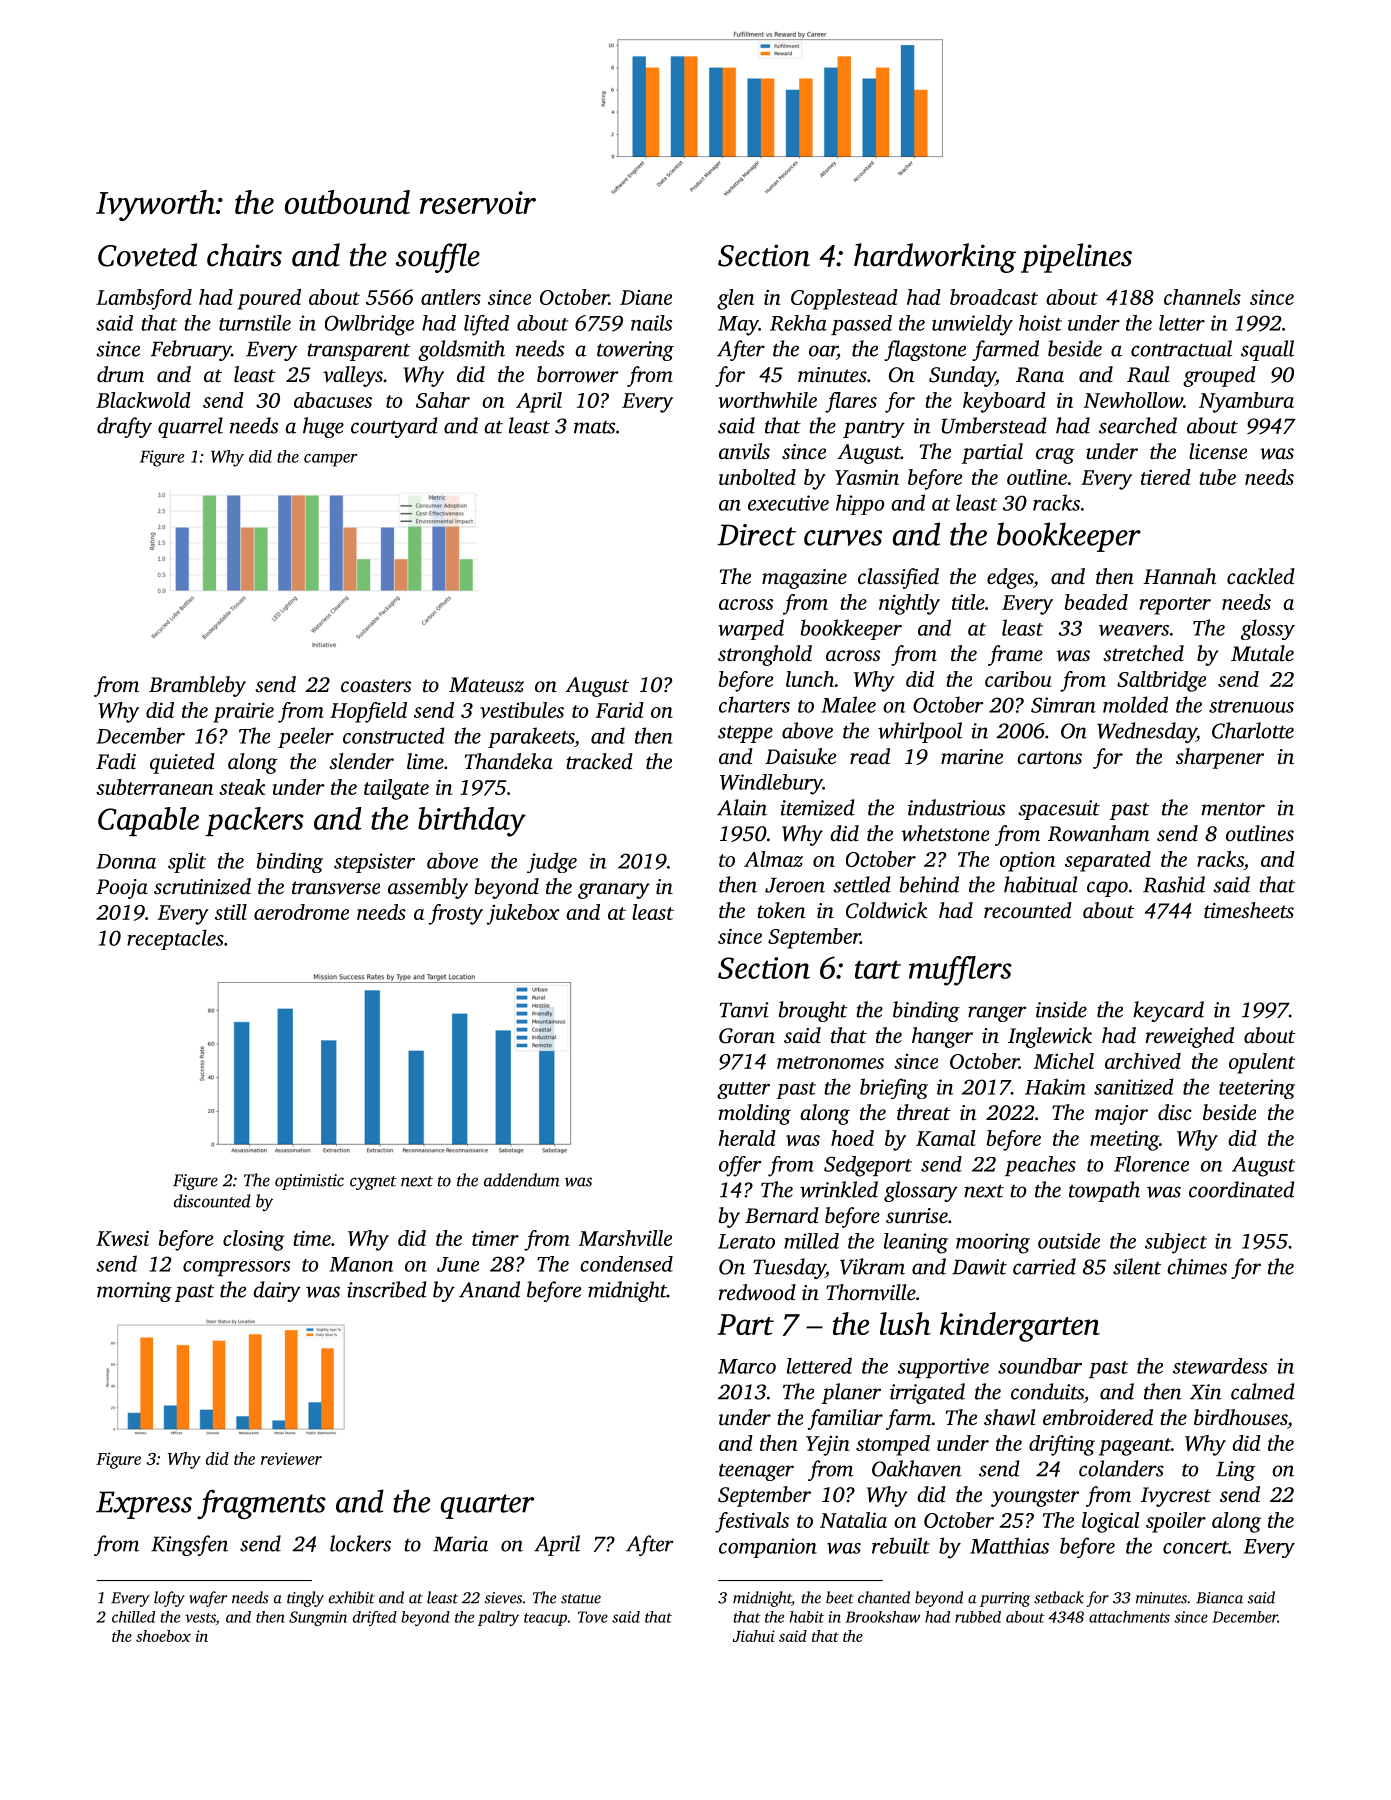  I want to click on morning, so click(134, 1292).
